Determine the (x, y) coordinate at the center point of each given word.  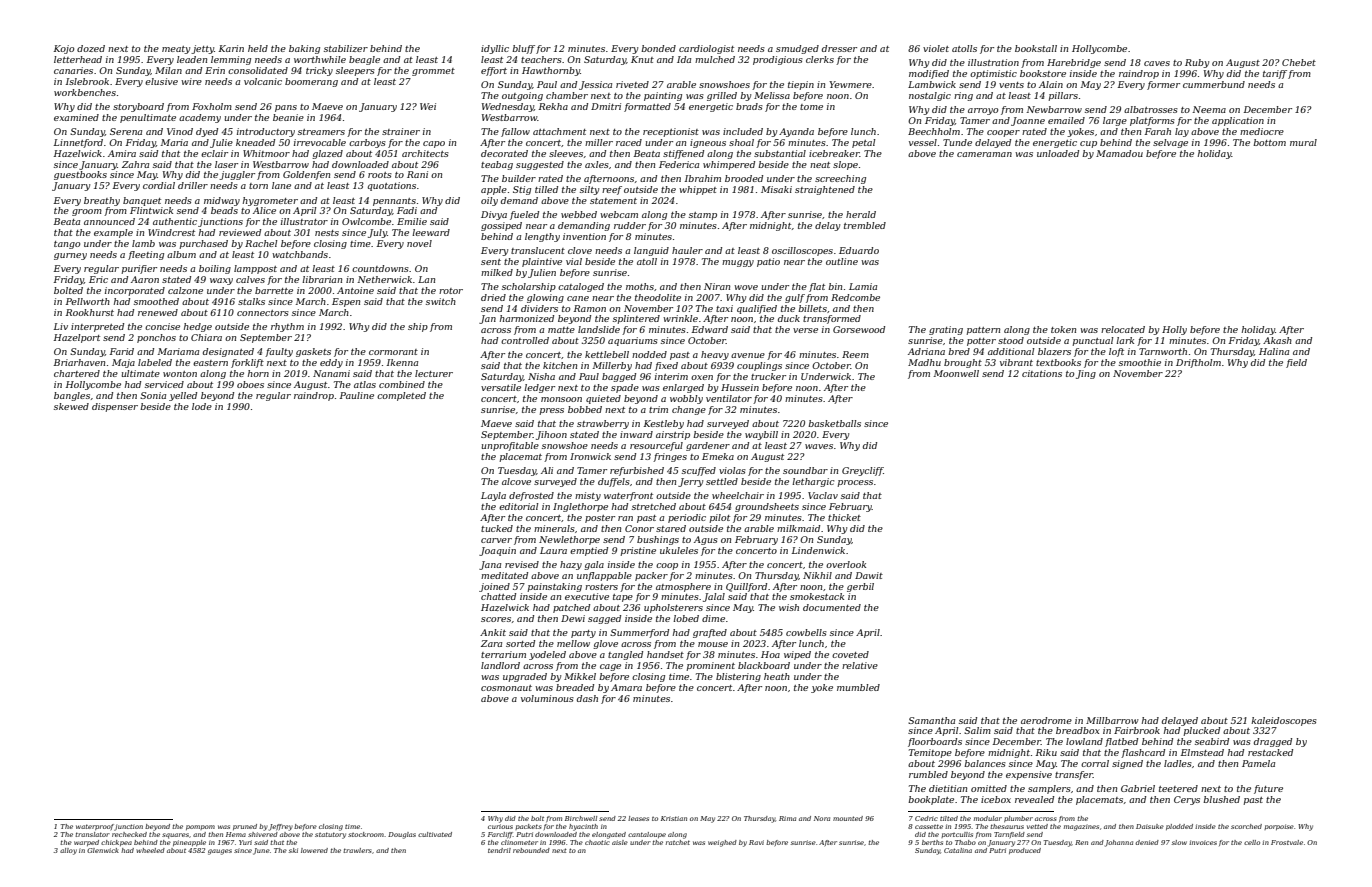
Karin (231, 48)
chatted (498, 596)
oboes (250, 384)
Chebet (1299, 62)
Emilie (412, 221)
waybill (761, 435)
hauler (687, 250)
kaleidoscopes (1284, 721)
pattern (983, 331)
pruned (245, 827)
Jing (1086, 374)
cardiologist (706, 49)
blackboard (764, 665)
